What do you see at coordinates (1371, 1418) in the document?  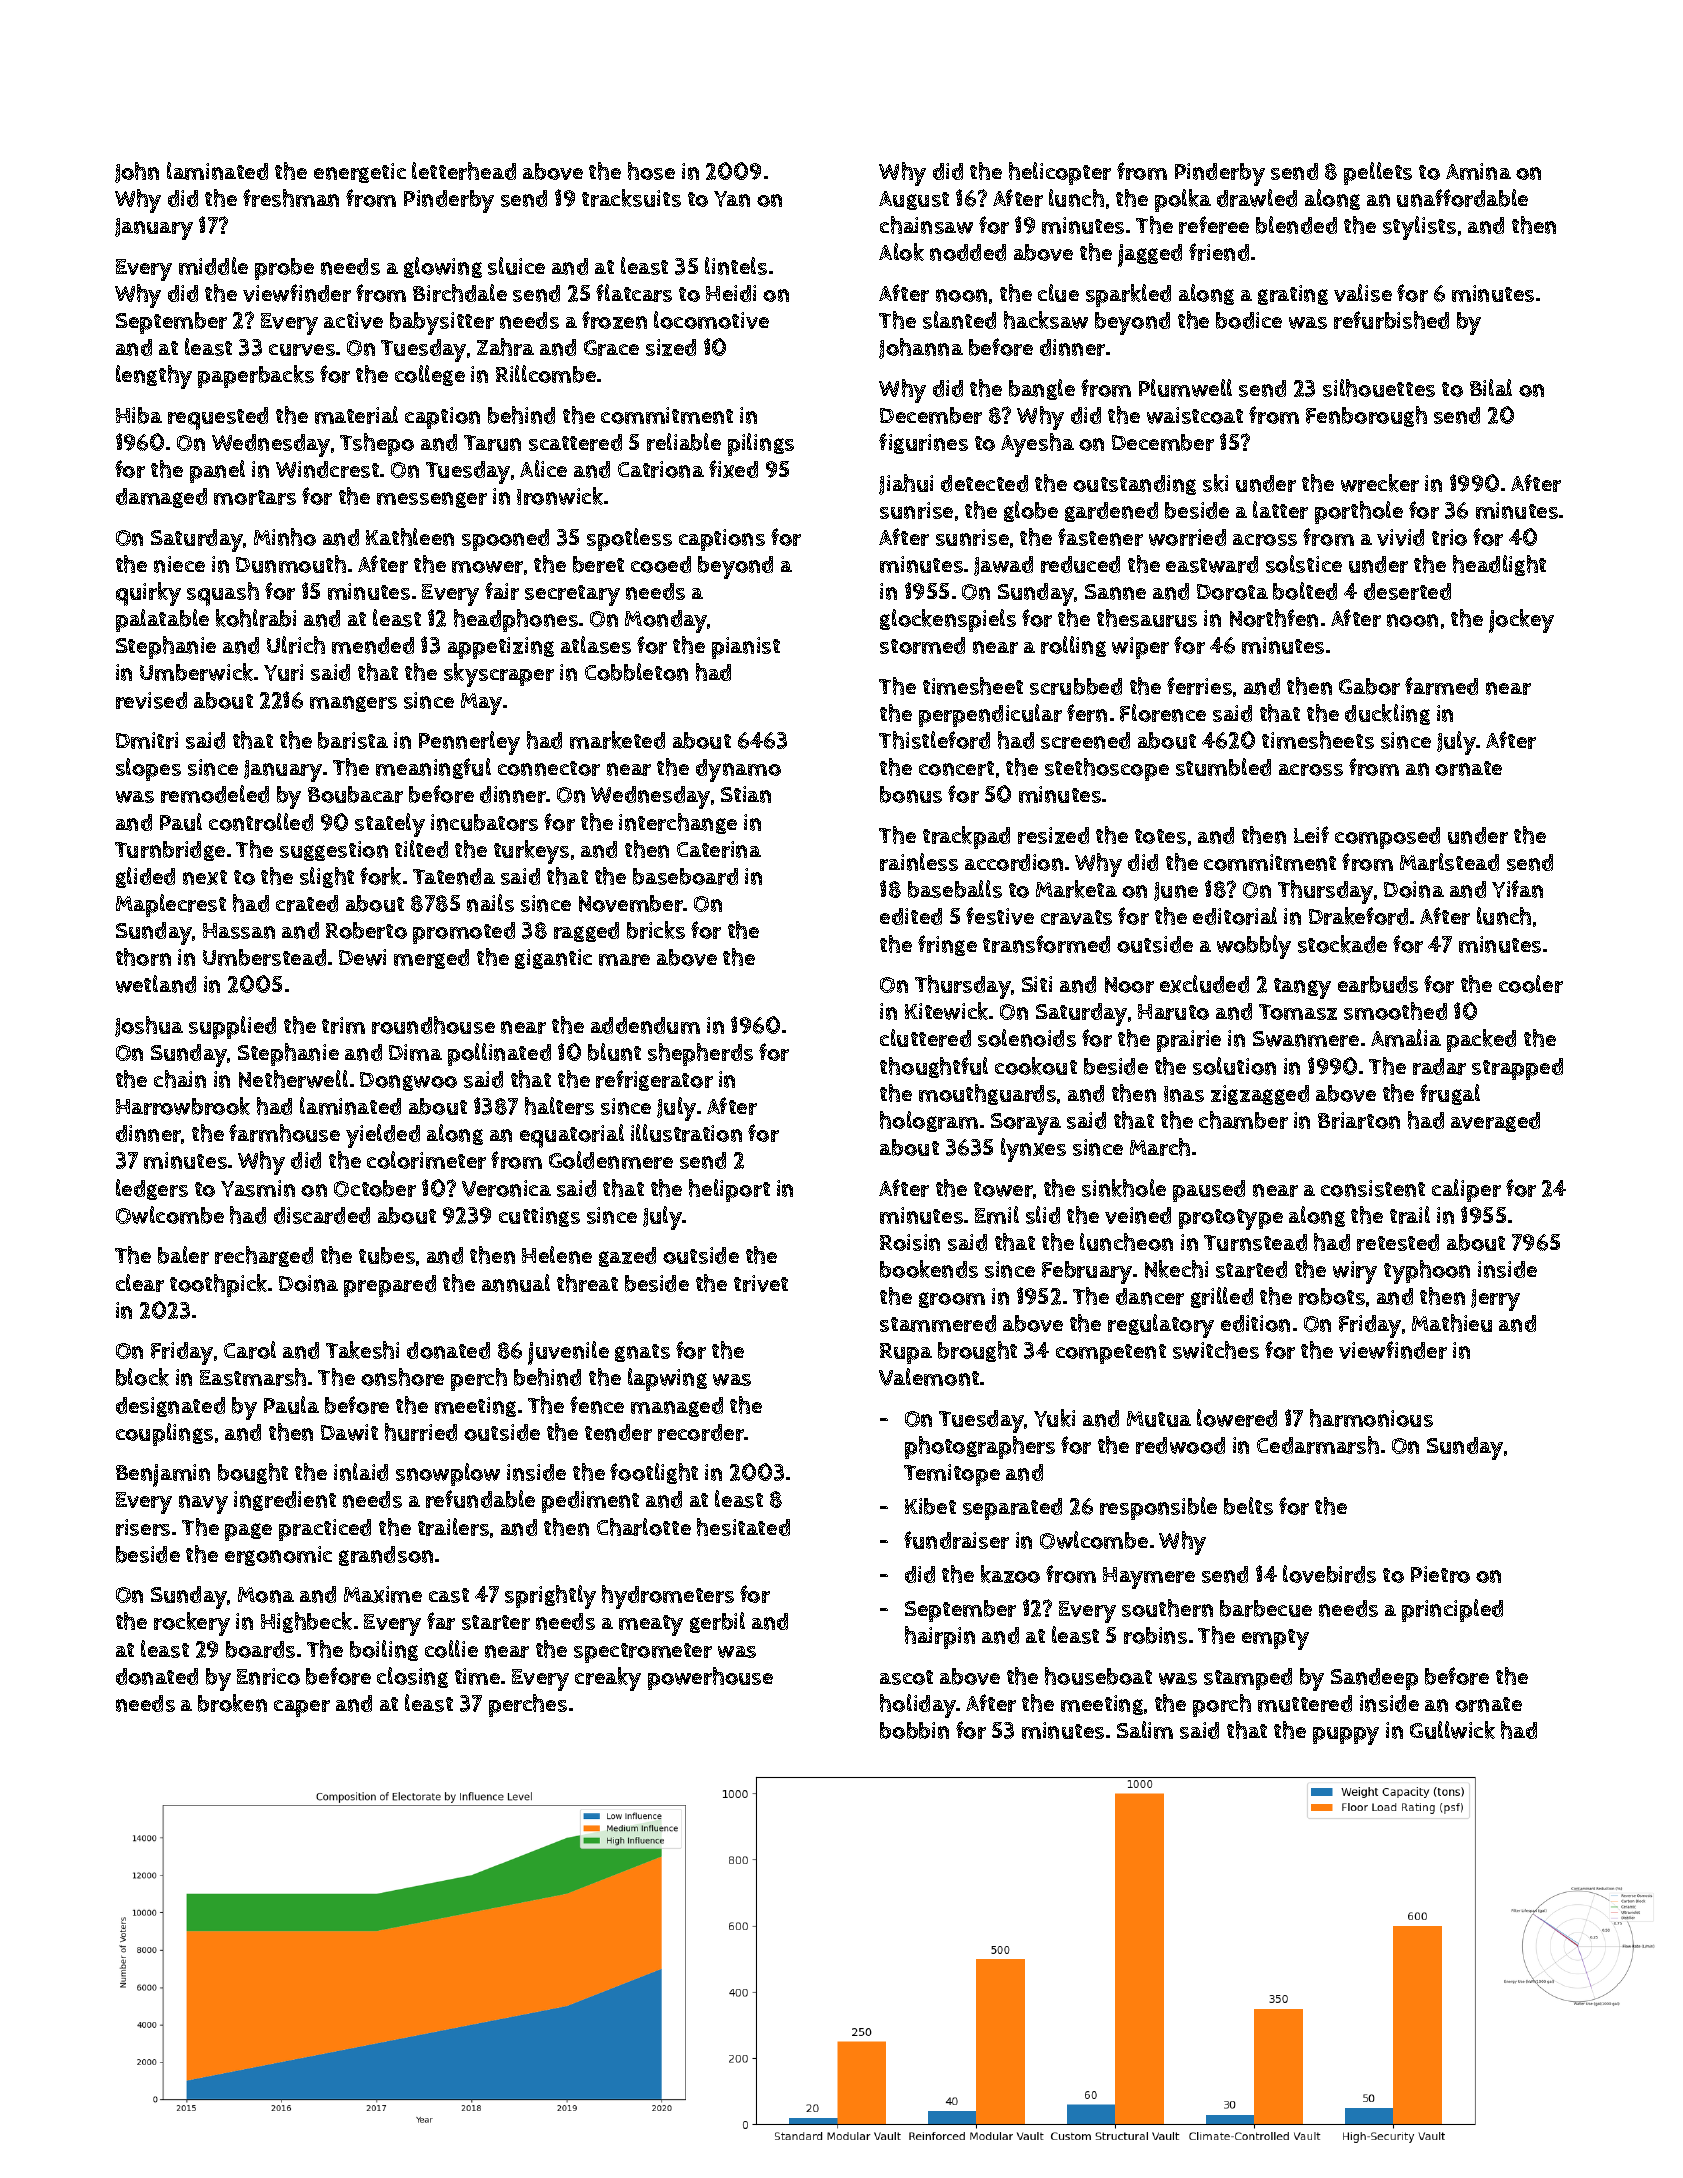 I see `harmonious` at bounding box center [1371, 1418].
